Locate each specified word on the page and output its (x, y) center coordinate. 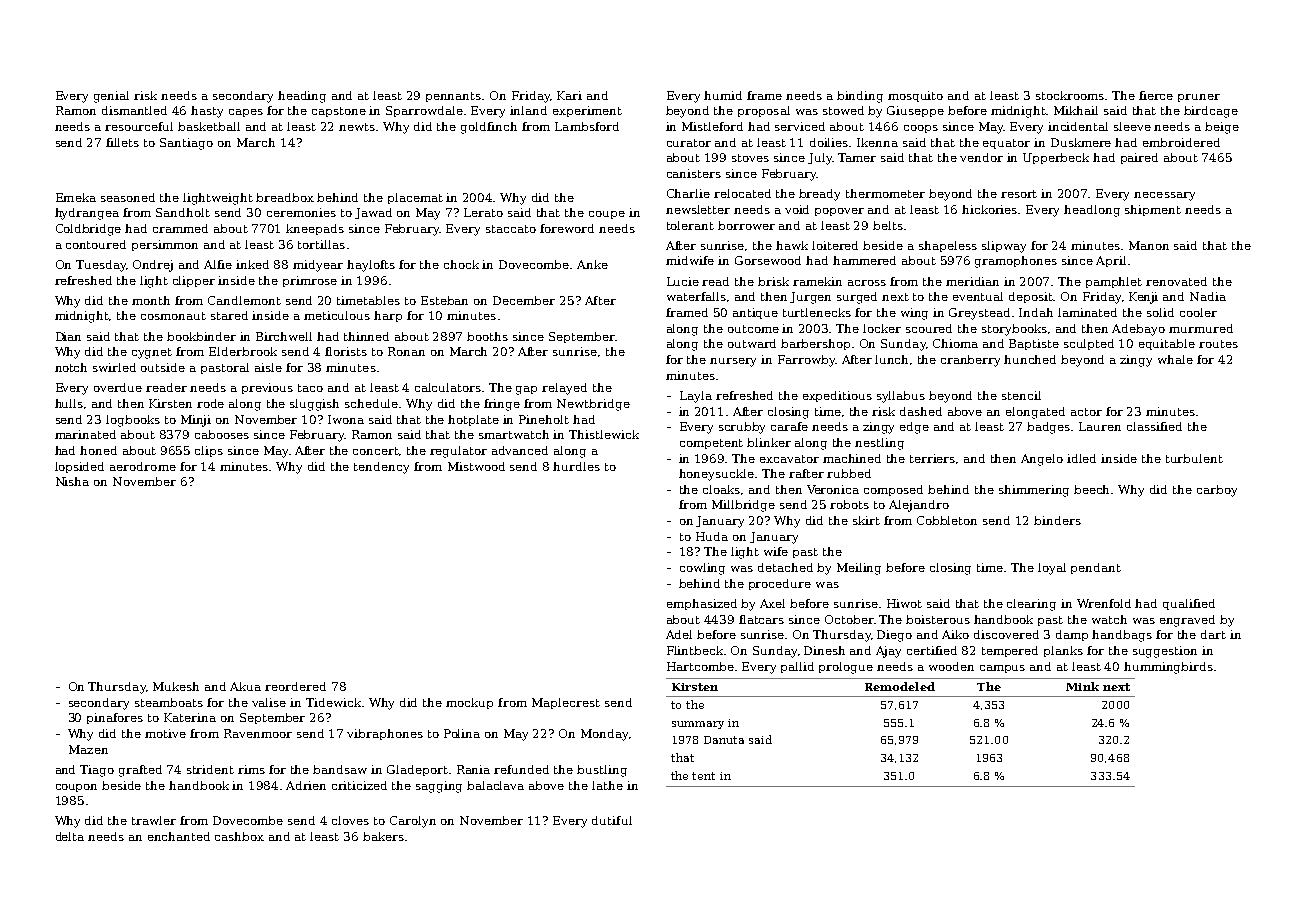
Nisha (72, 481)
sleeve (1132, 126)
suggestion (1165, 652)
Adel (679, 634)
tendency (381, 468)
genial (111, 97)
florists (346, 351)
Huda (712, 536)
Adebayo (1138, 330)
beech (1093, 489)
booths (487, 336)
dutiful (612, 820)
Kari (569, 95)
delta (70, 836)
